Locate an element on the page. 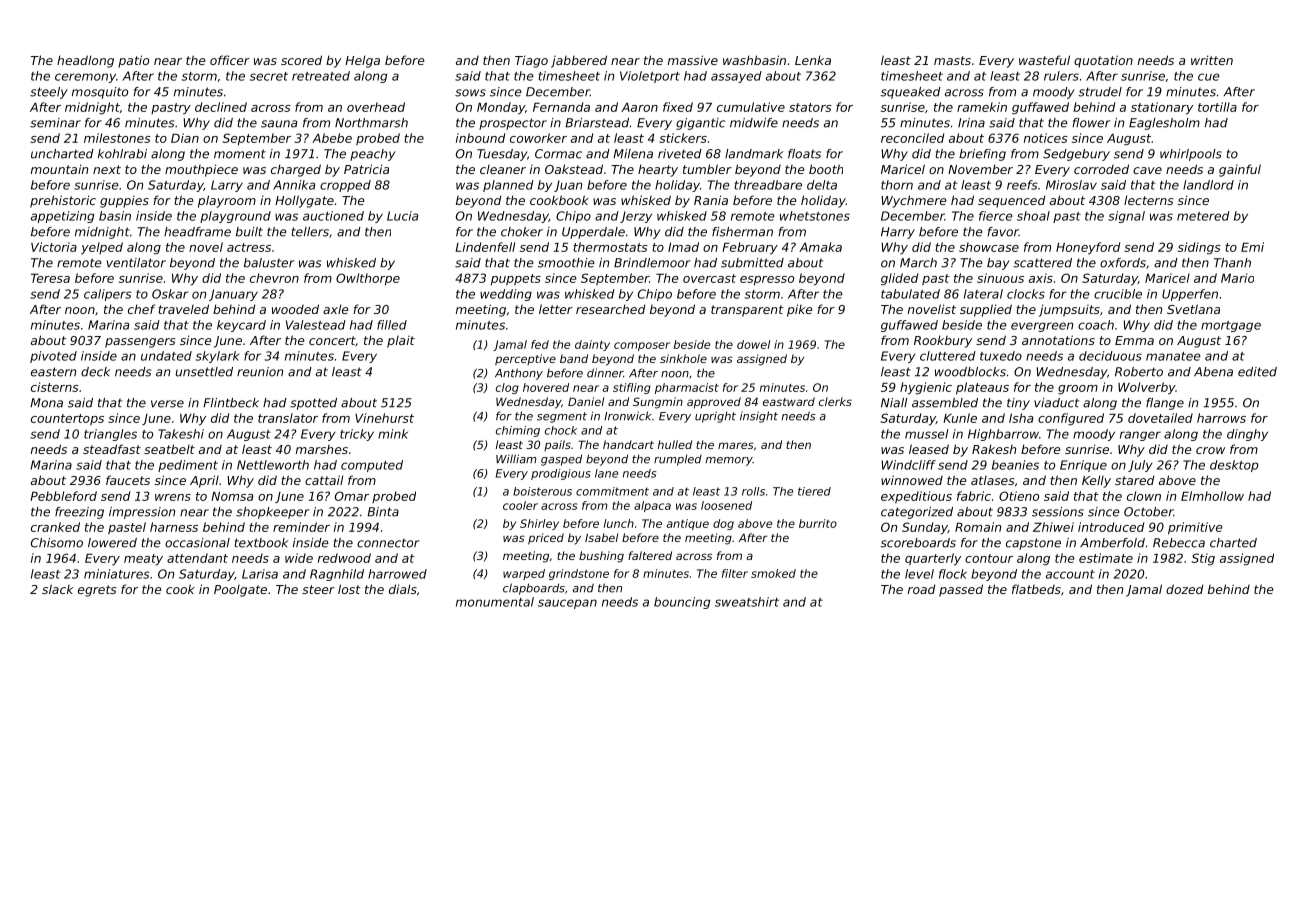 The height and width of the document is (924, 1308). estimate is located at coordinates (1106, 558).
